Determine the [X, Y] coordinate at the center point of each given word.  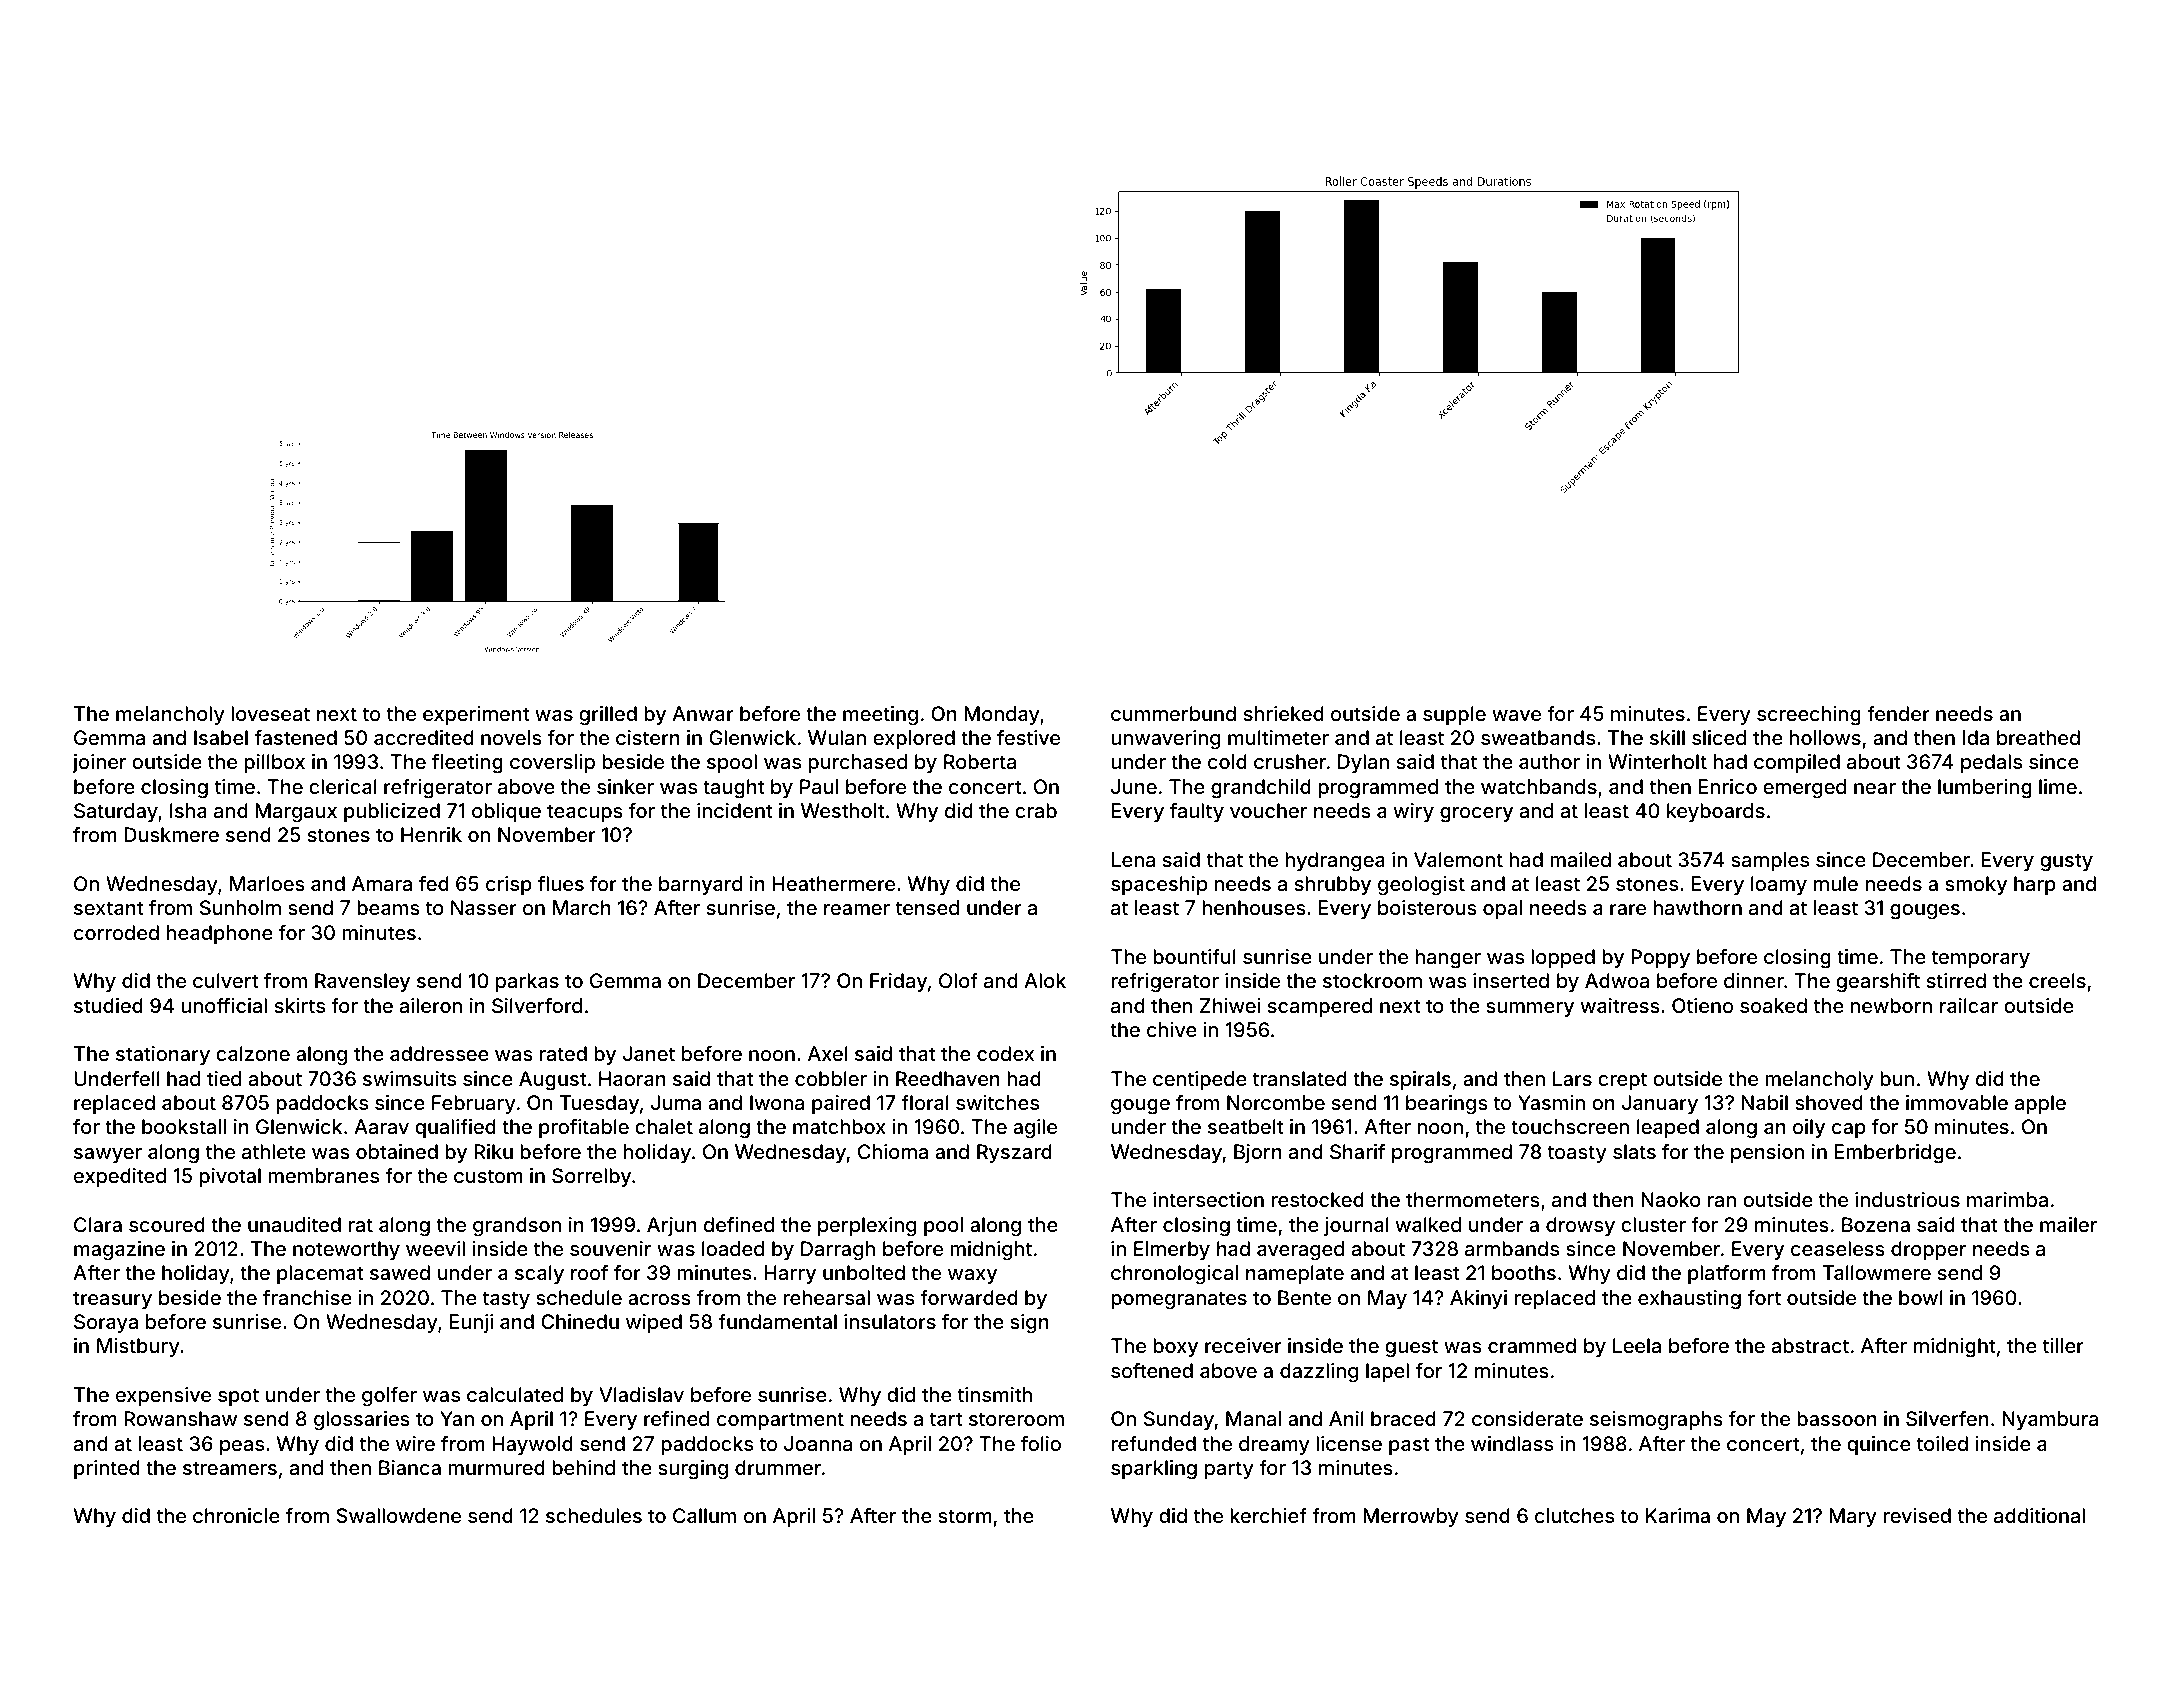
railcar [1969, 1005]
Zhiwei [1230, 1005]
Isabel [221, 737]
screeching [1809, 716]
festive [1028, 737]
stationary [163, 1055]
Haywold [532, 1445]
